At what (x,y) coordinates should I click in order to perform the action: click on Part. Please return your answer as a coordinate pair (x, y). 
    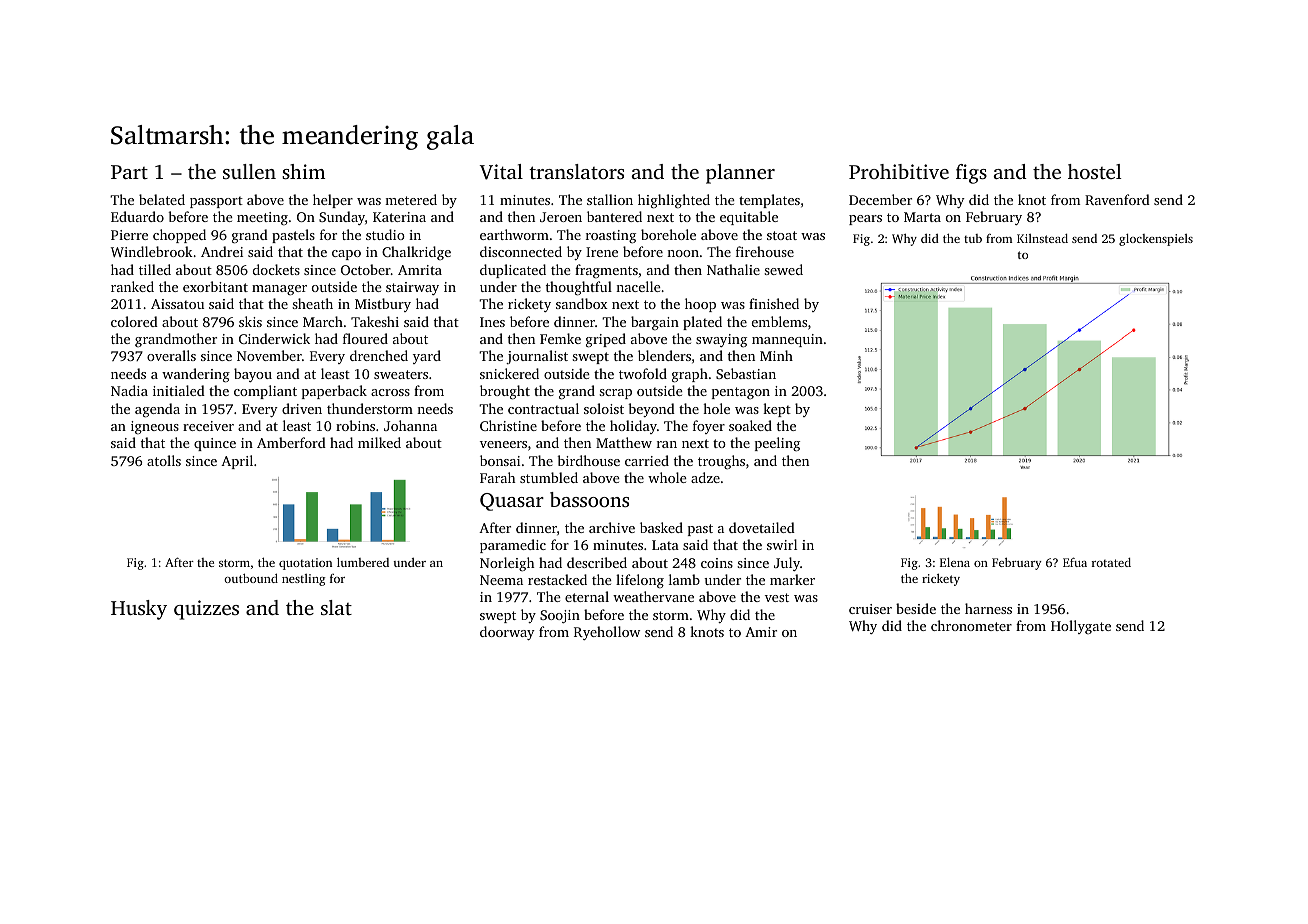
    Looking at the image, I should click on (129, 172).
